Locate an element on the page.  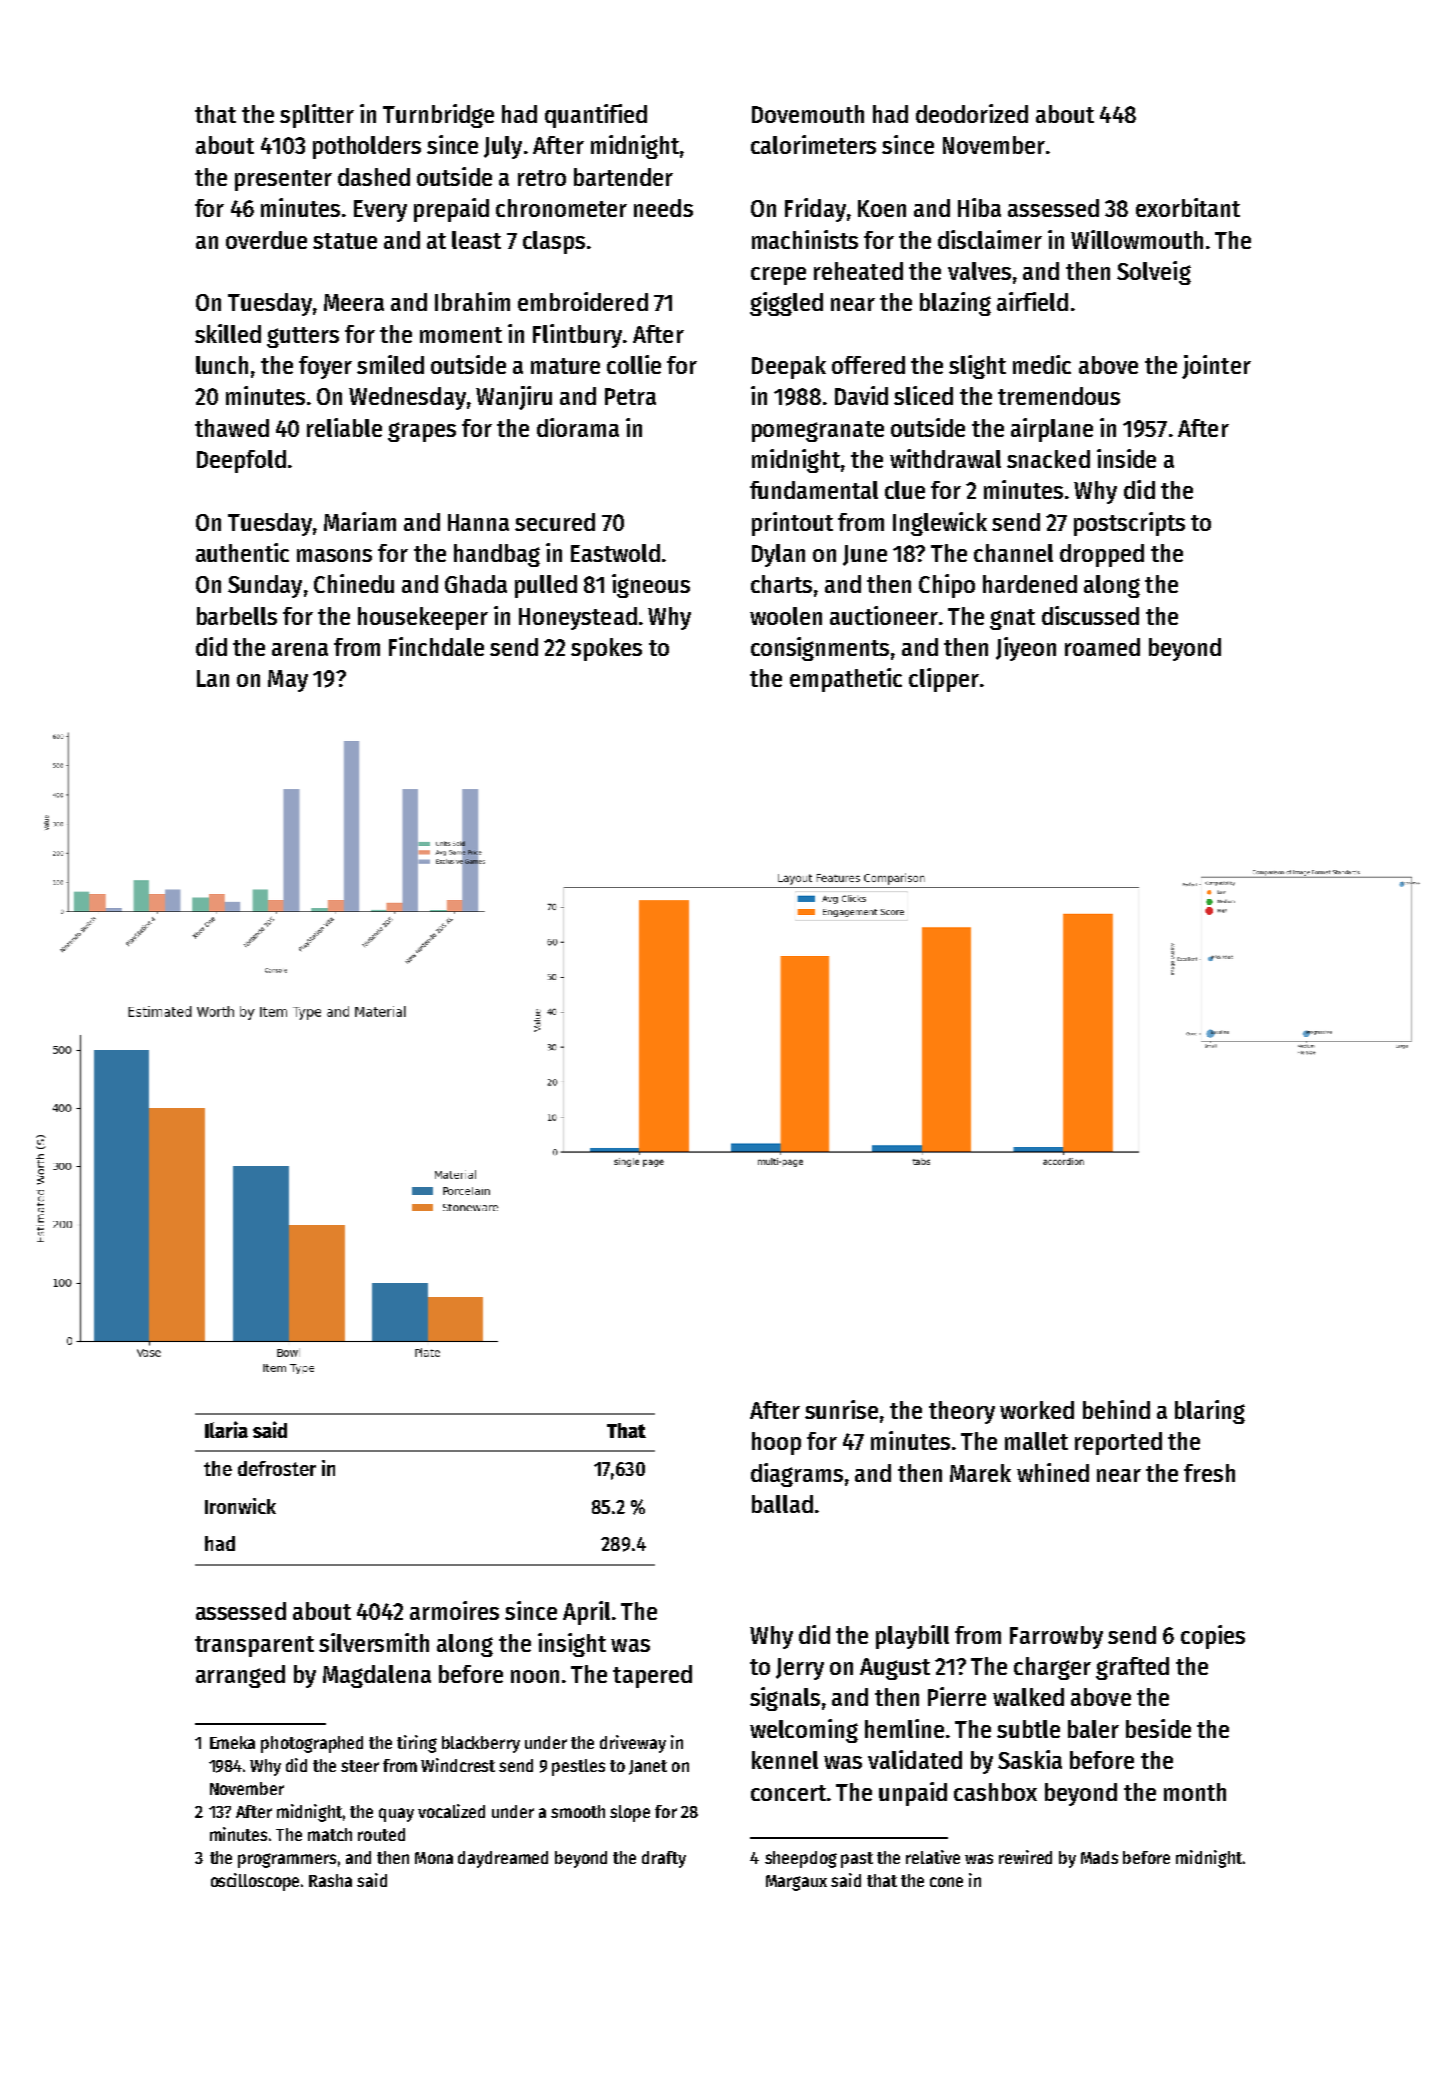
Rasha is located at coordinates (330, 1880).
